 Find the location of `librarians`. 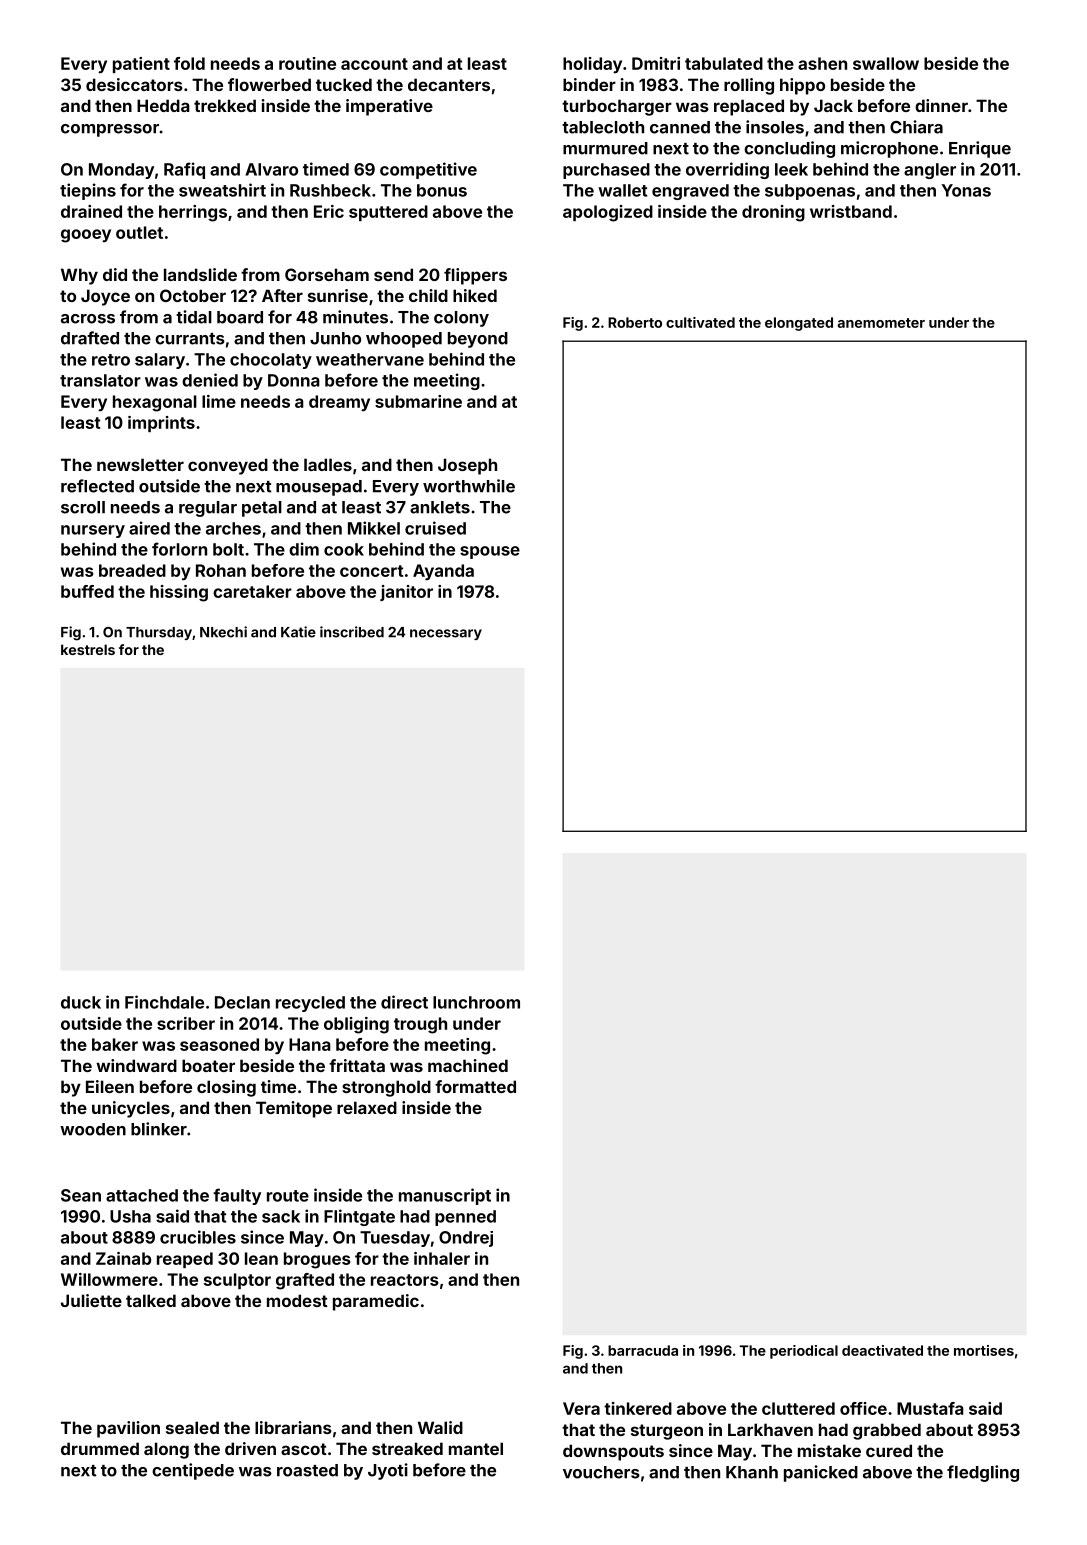

librarians is located at coordinates (293, 1427).
